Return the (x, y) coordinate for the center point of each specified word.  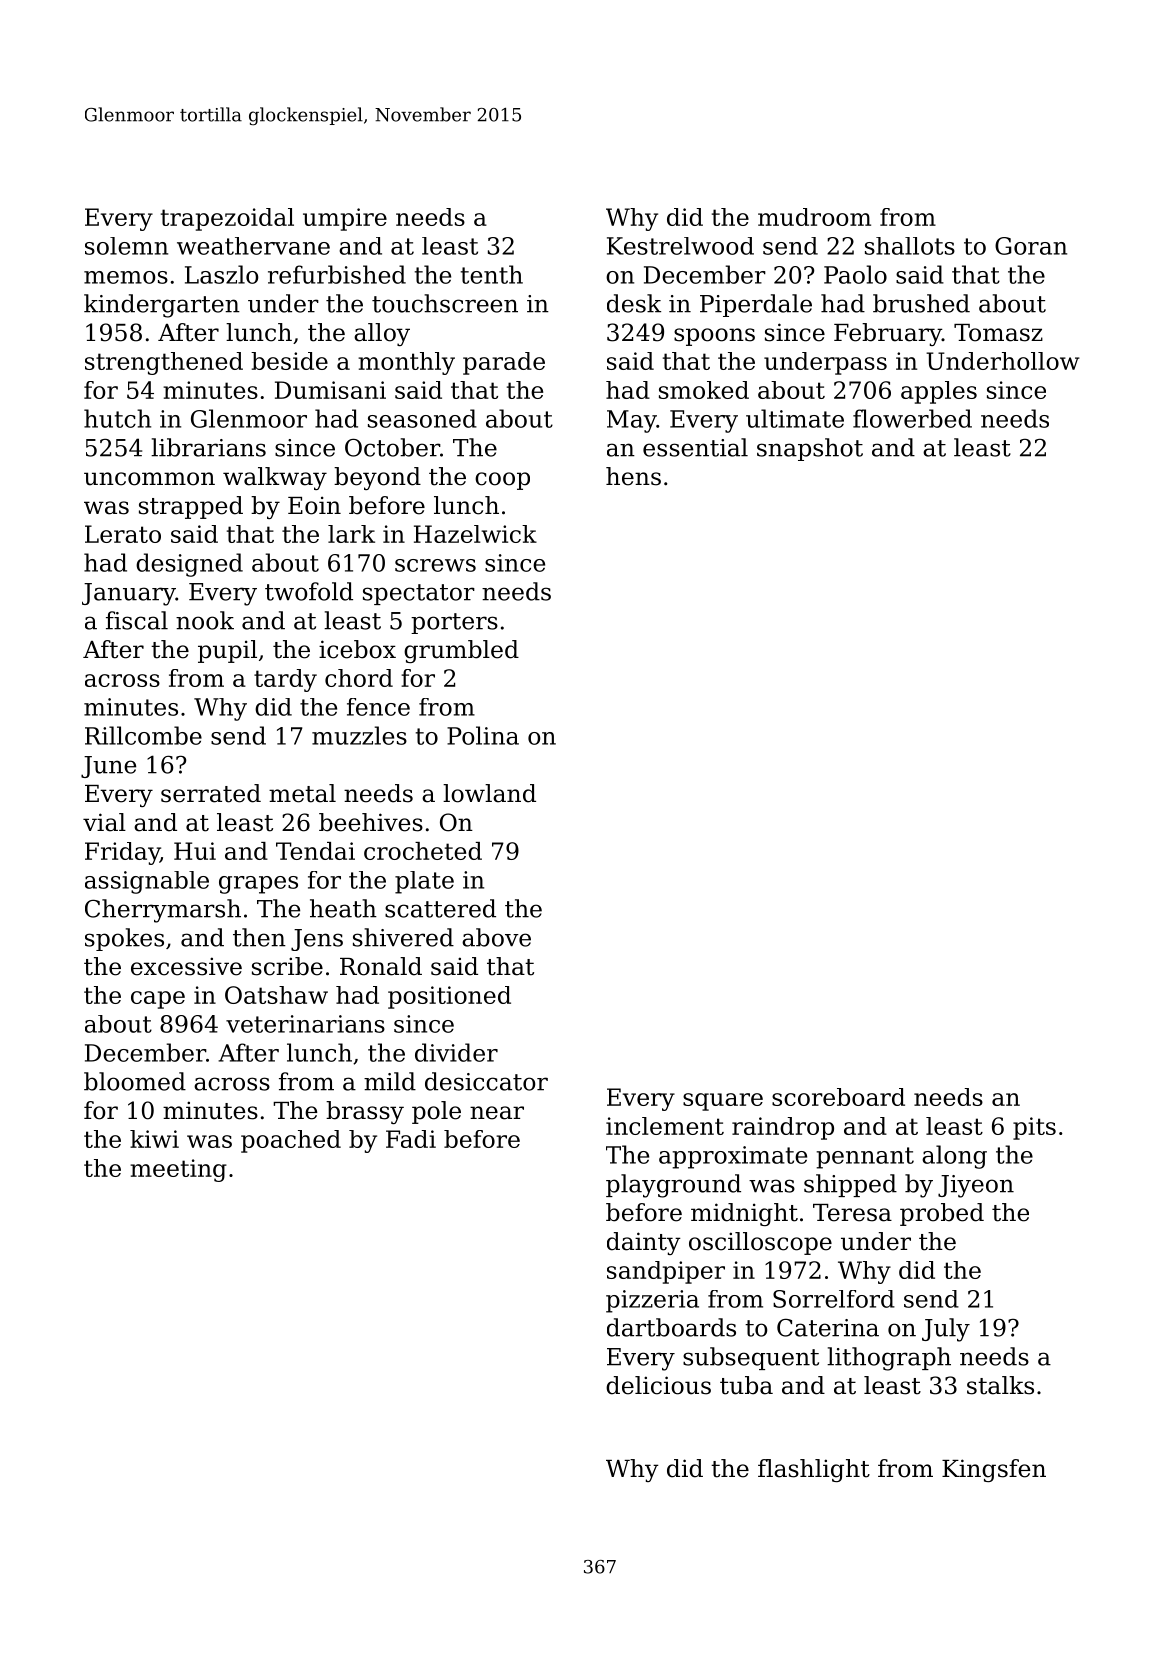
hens (633, 476)
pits (1034, 1128)
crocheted (423, 851)
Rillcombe (143, 735)
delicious (658, 1385)
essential (695, 447)
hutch (117, 418)
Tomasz (998, 333)
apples (939, 392)
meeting (178, 1170)
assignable (147, 882)
